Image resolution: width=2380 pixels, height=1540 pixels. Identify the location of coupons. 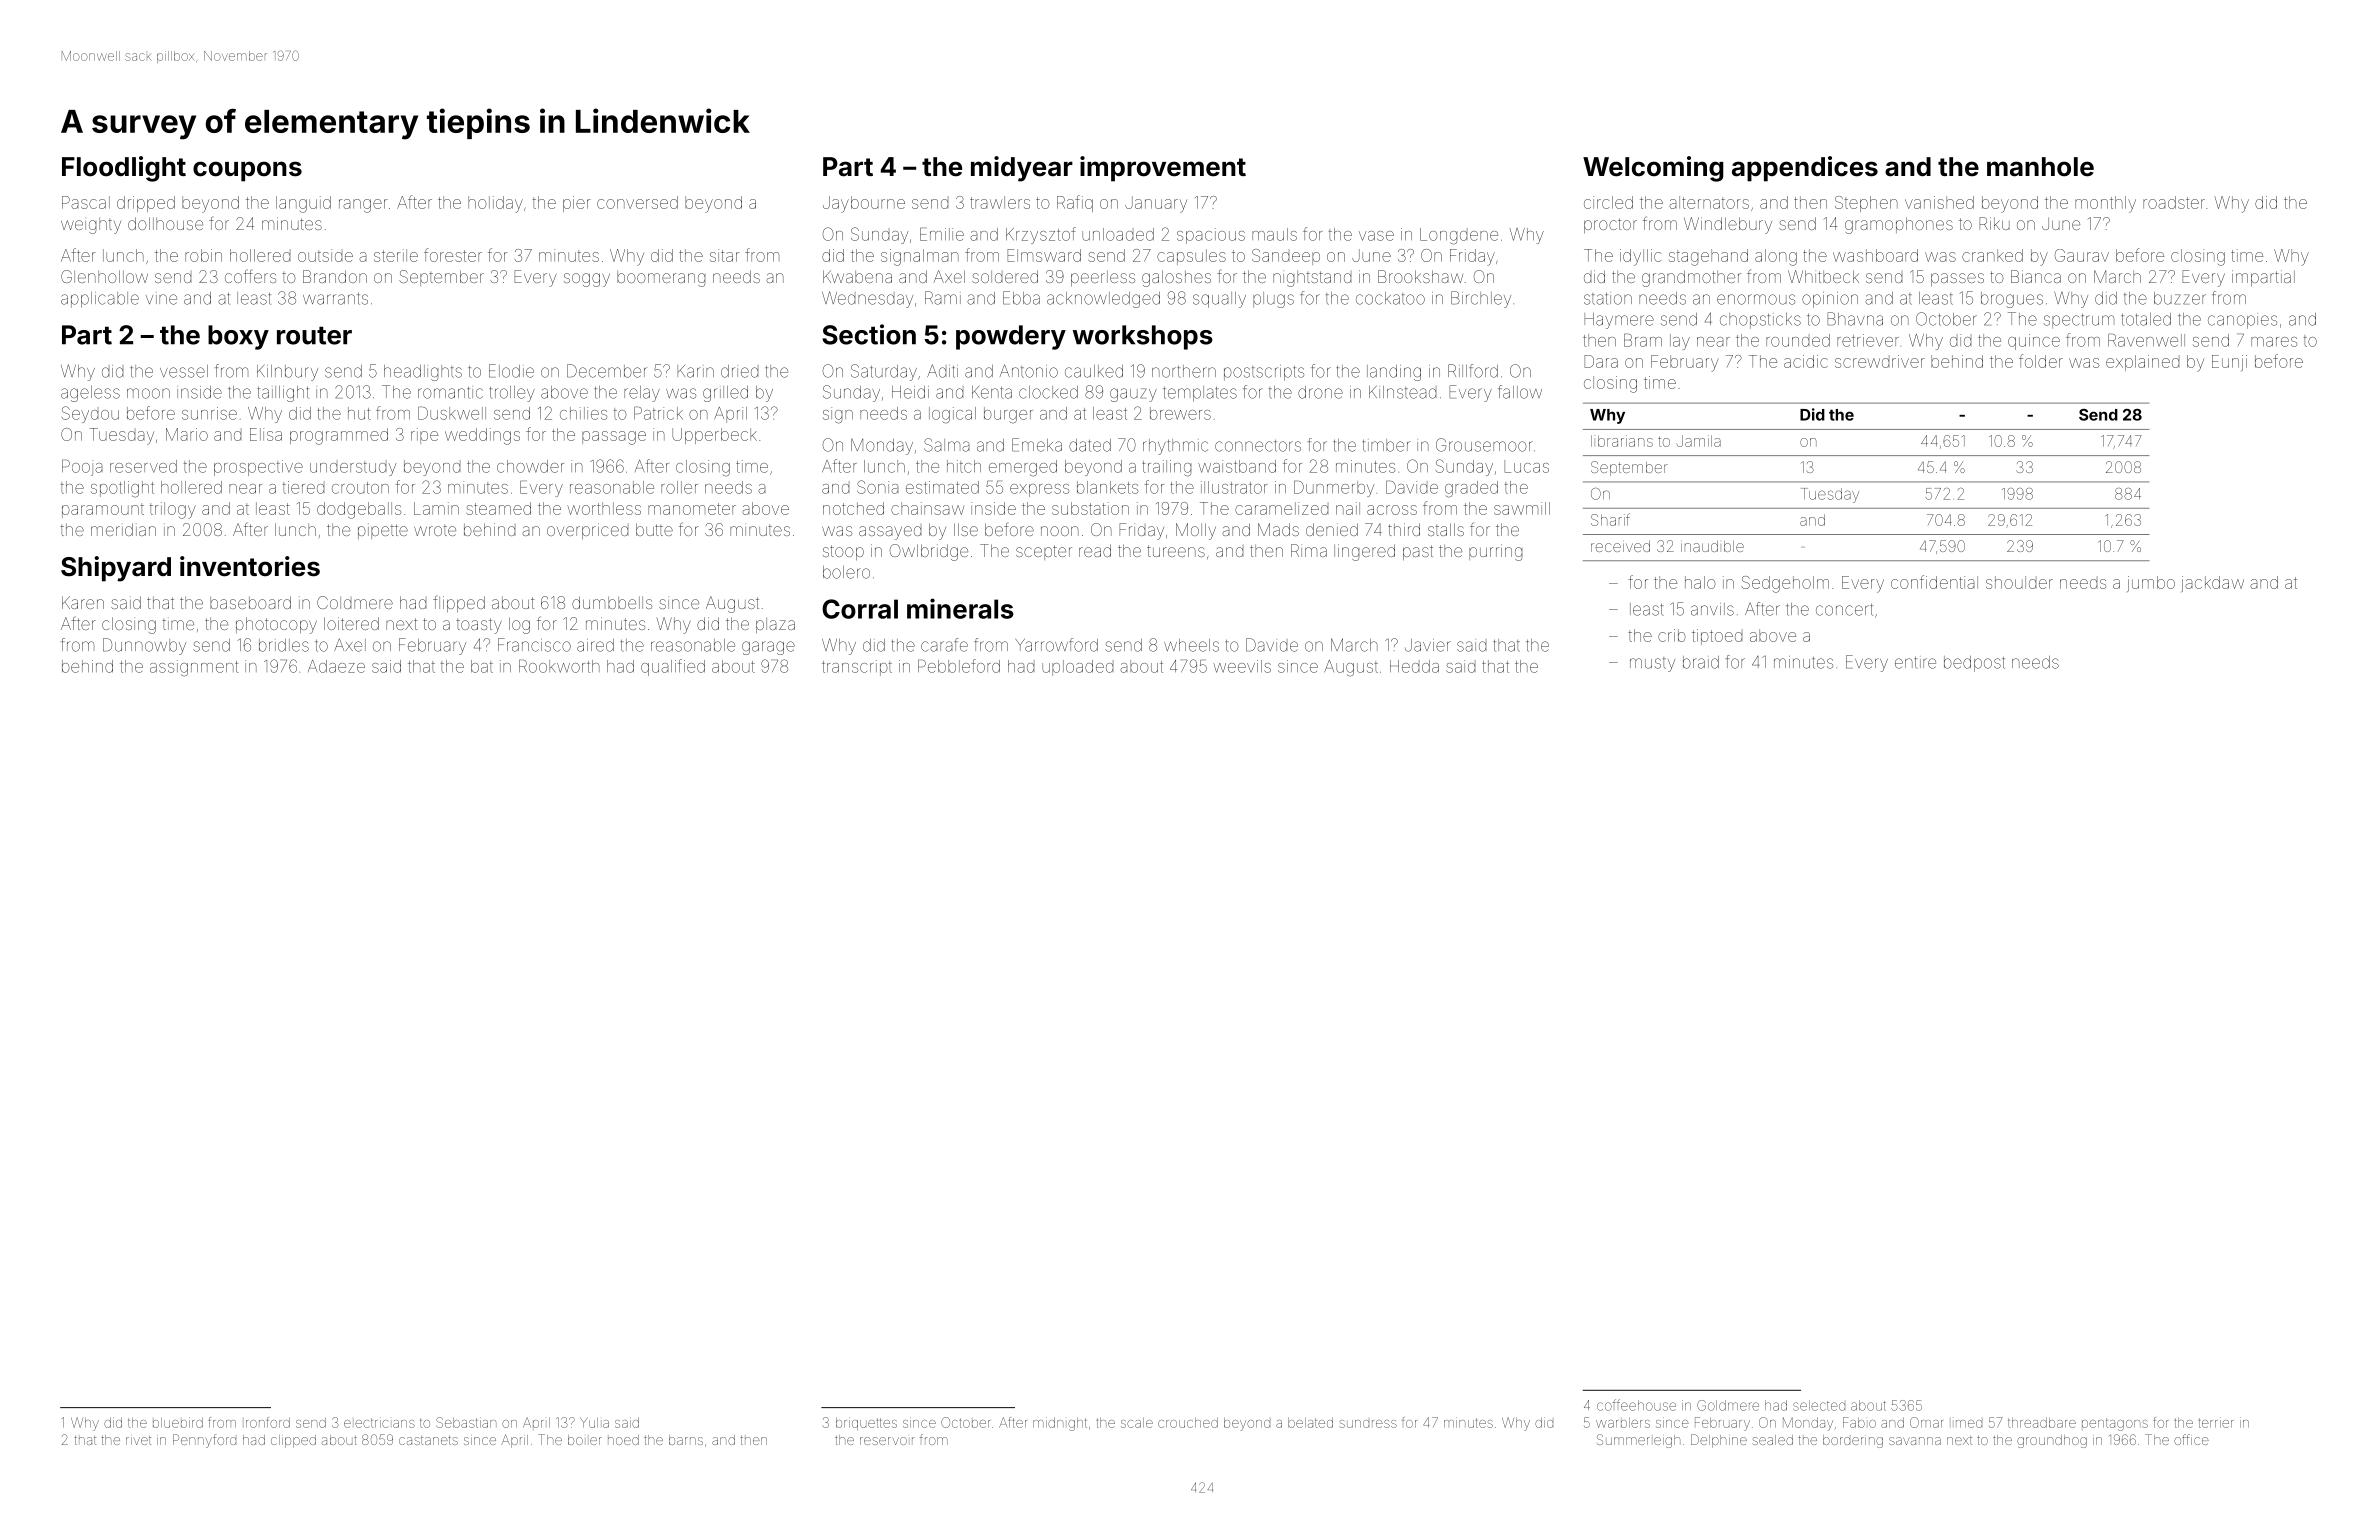
(247, 171).
